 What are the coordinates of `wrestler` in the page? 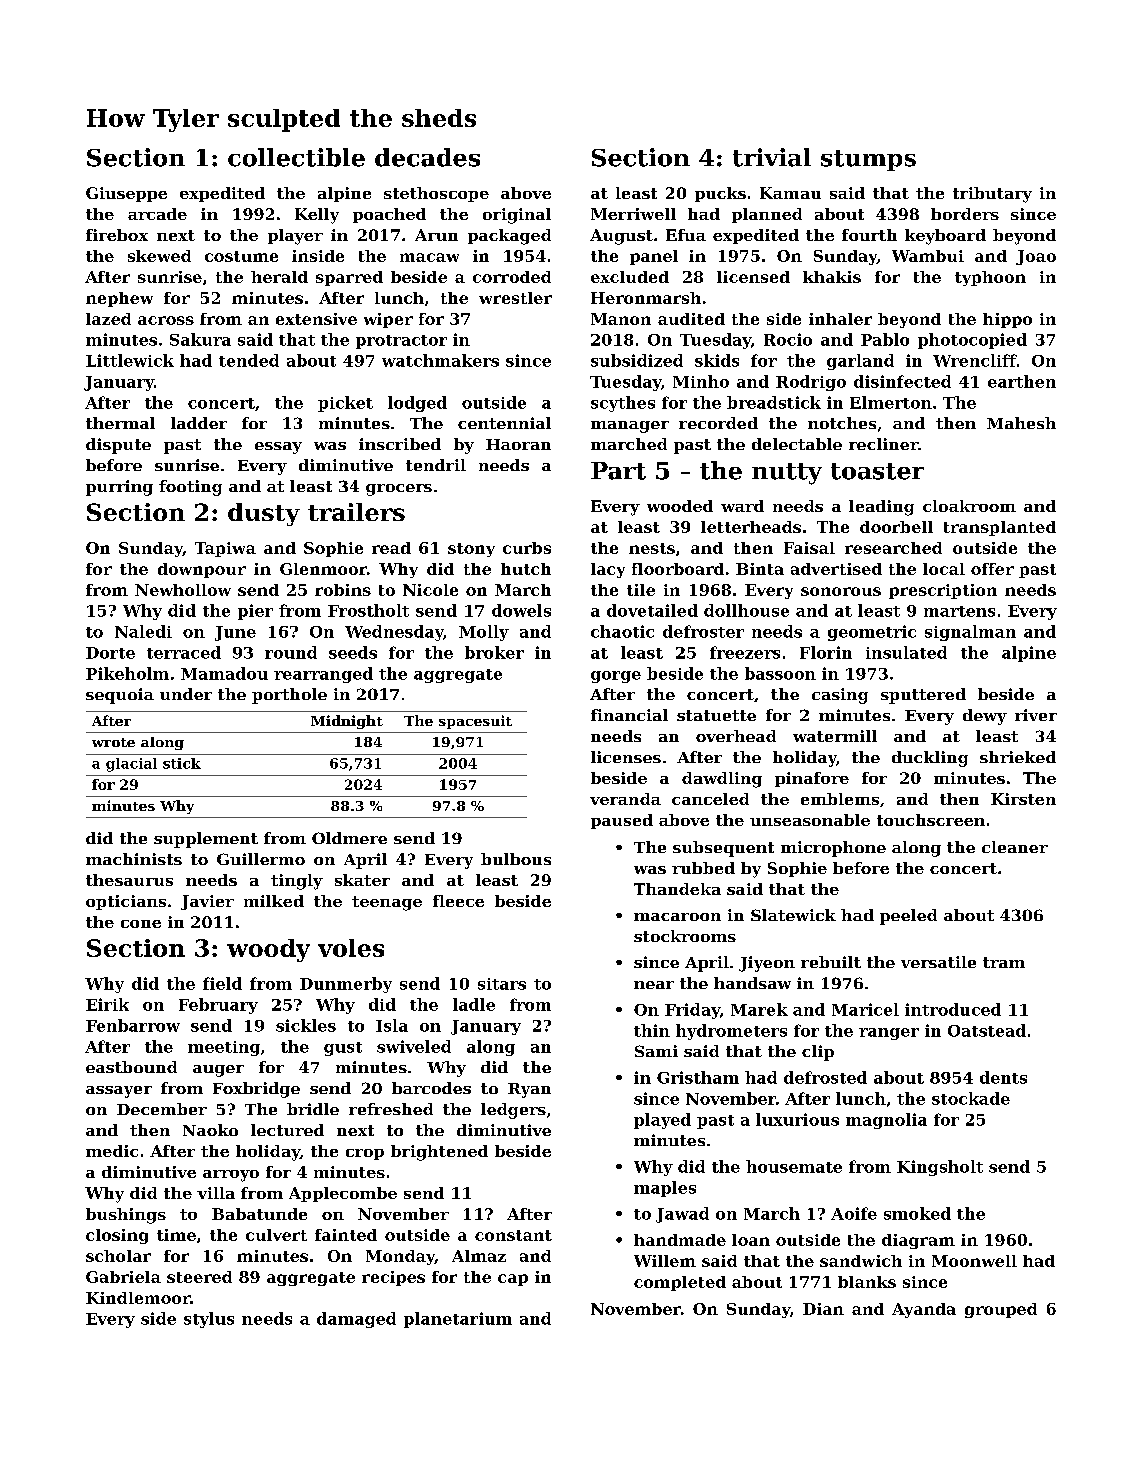 It's located at (515, 298).
